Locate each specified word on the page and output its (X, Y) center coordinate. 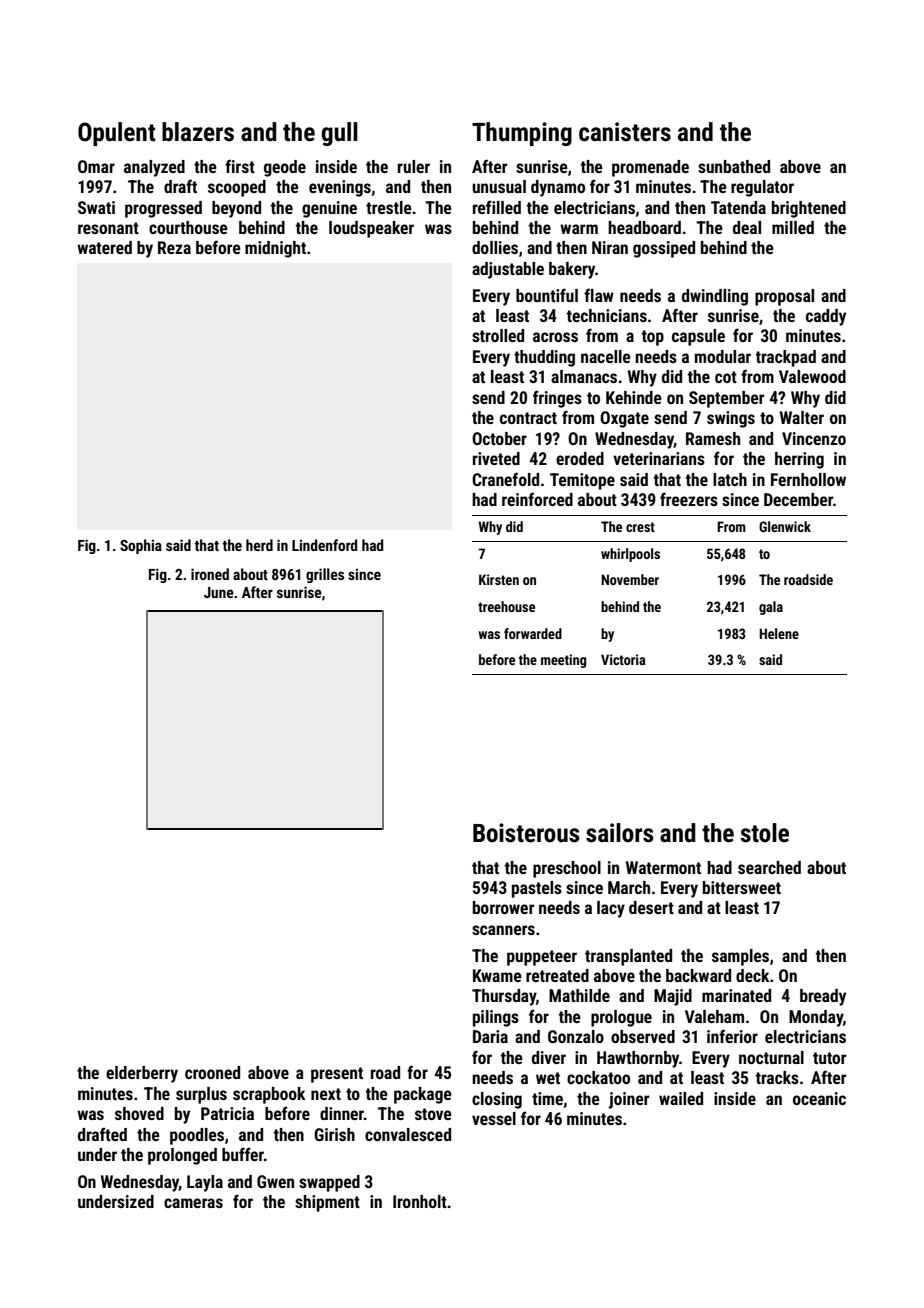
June (219, 592)
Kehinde (634, 397)
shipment (327, 1203)
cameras (193, 1203)
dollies (495, 247)
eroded (580, 458)
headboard (644, 227)
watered (104, 247)
